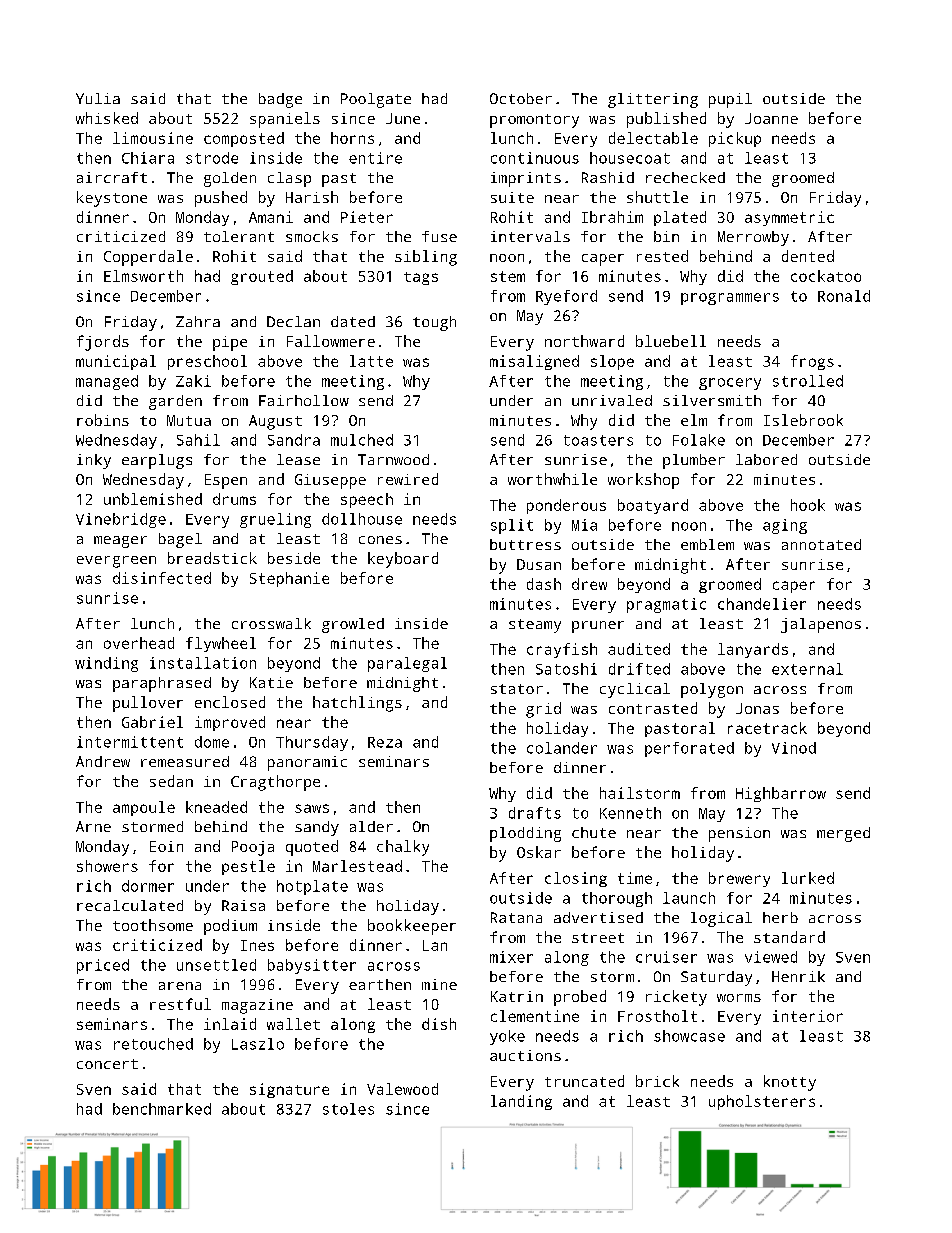 The height and width of the screenshot is (1233, 952). I want to click on Reza, so click(385, 742).
